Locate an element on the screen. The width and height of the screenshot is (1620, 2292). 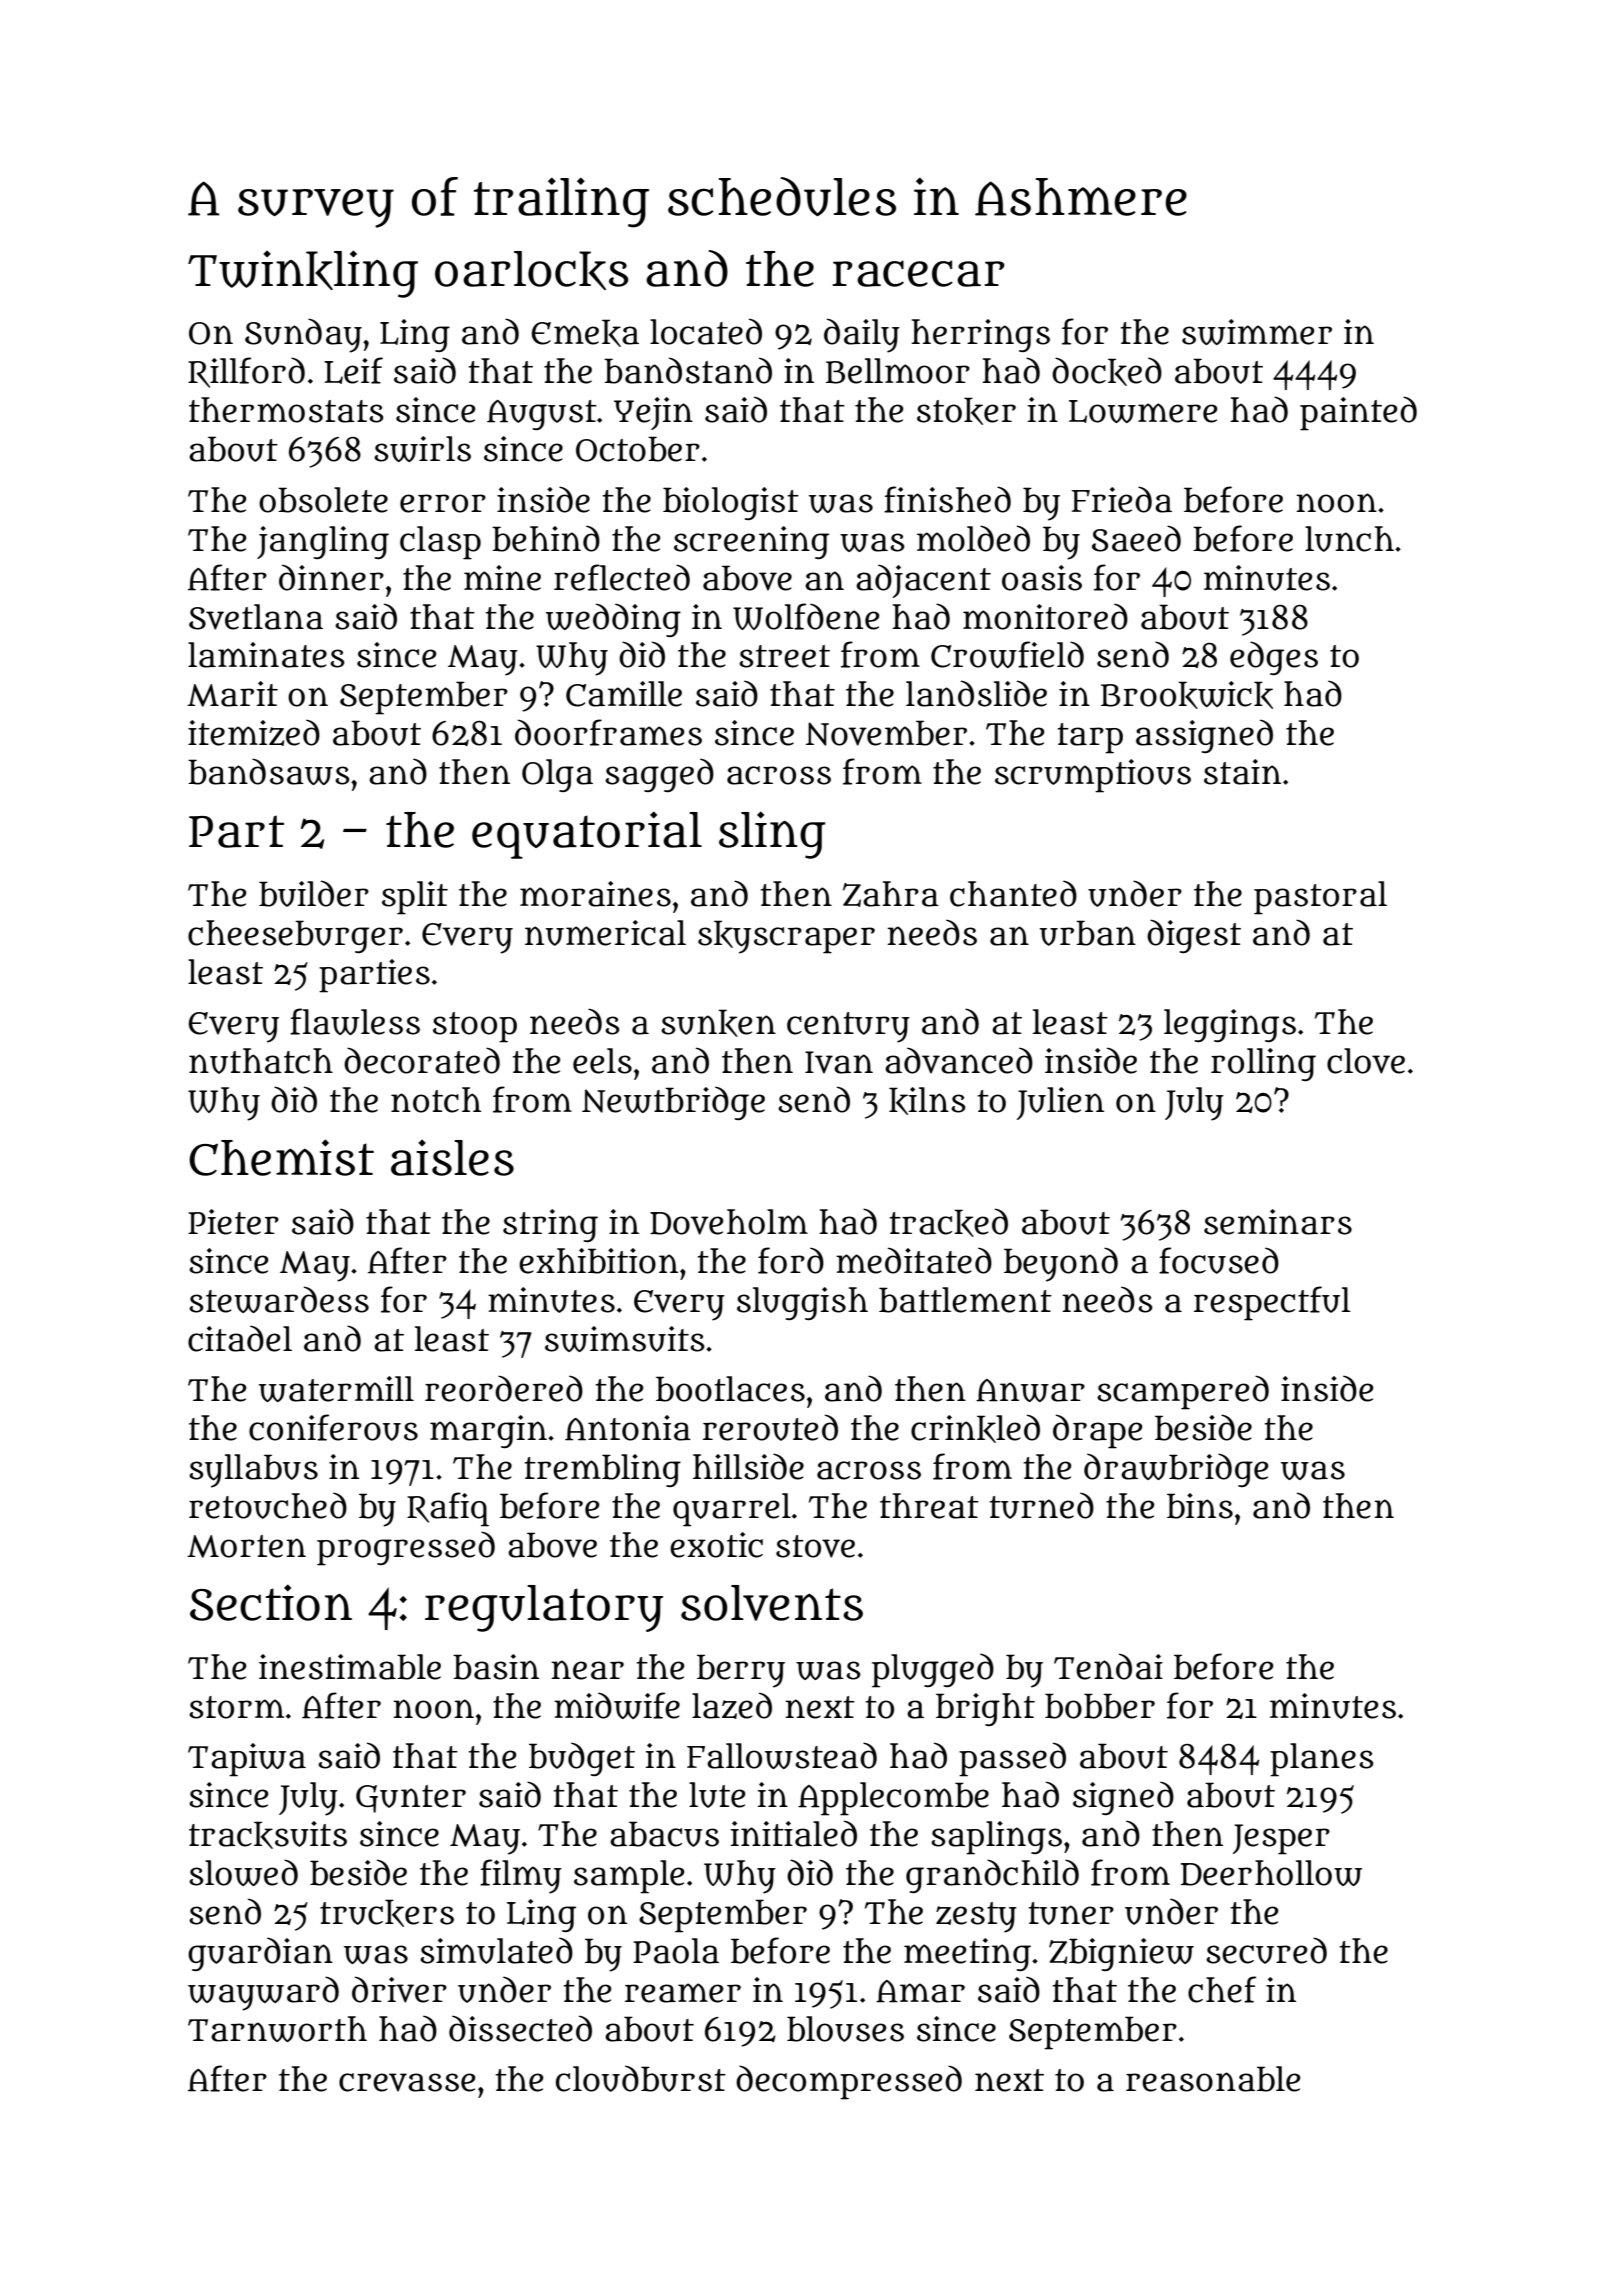
simulated is located at coordinates (496, 1950).
